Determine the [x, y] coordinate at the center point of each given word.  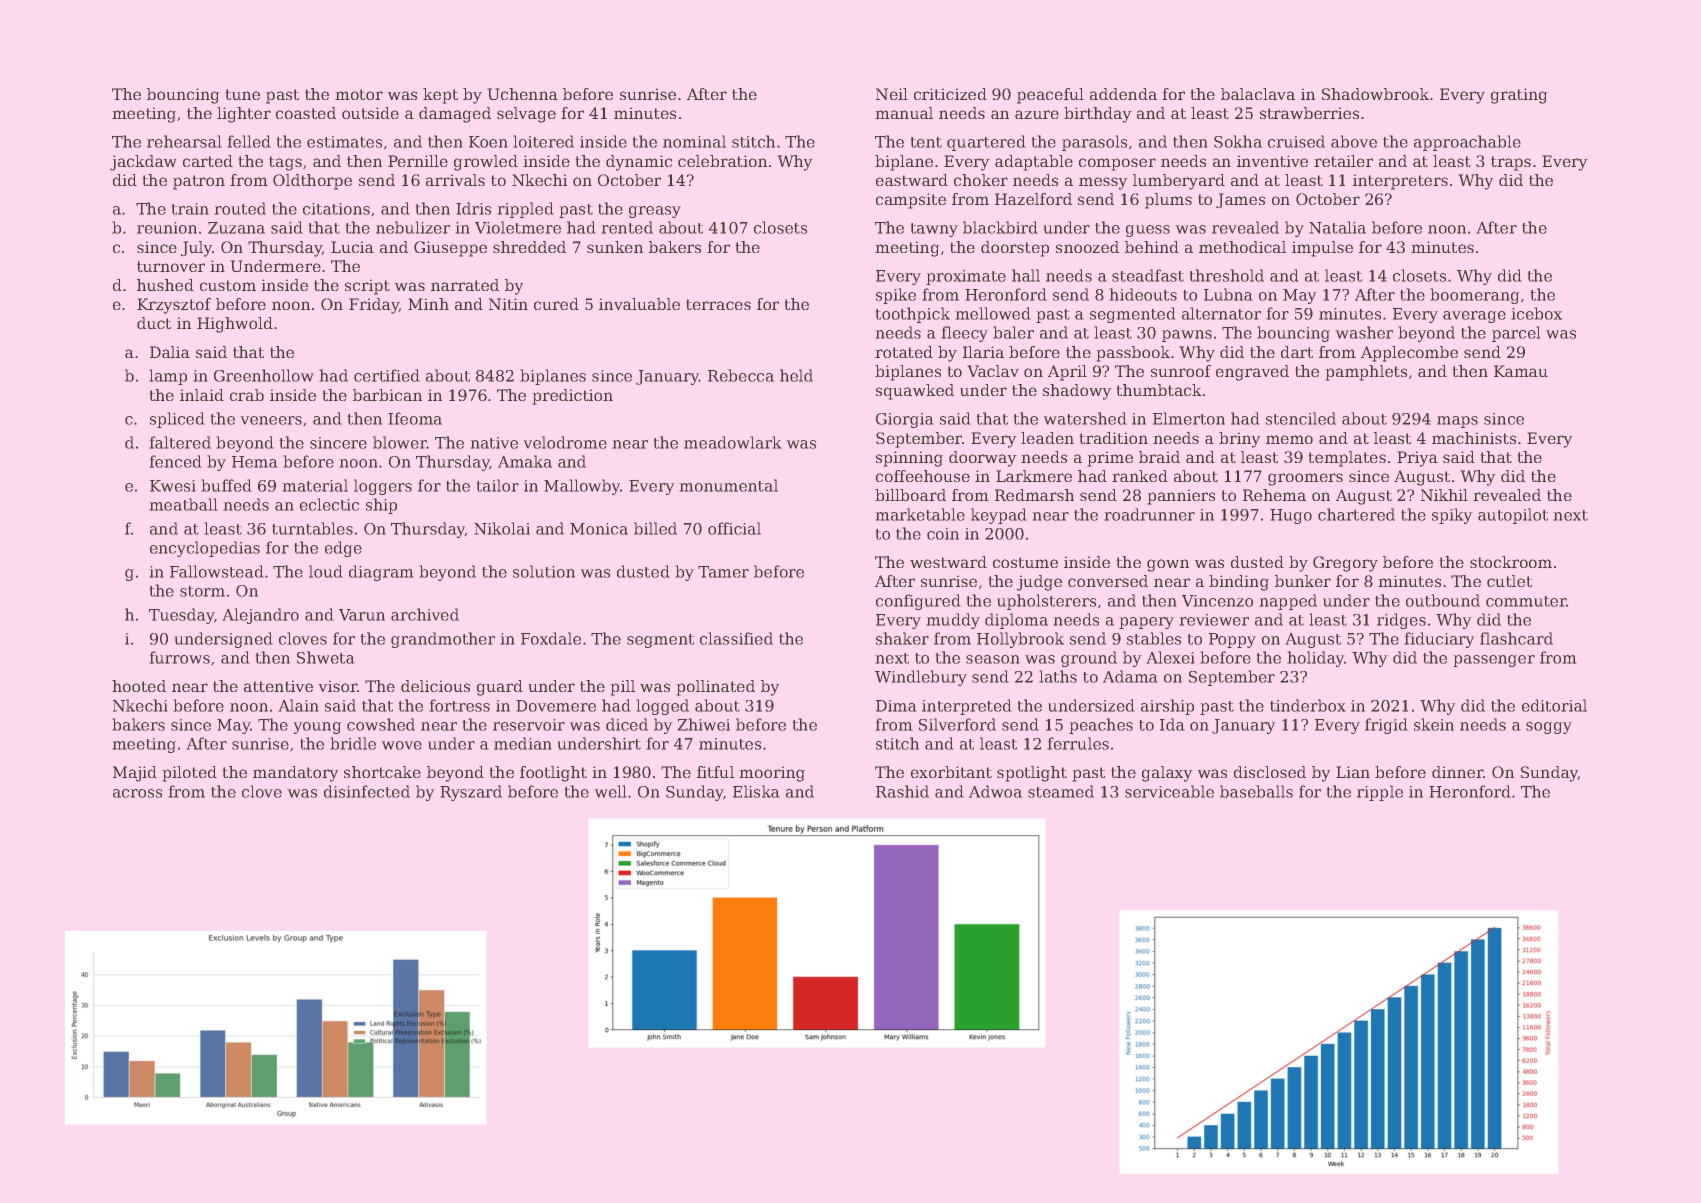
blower [400, 442]
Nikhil [1444, 495]
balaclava [1258, 94]
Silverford [957, 724]
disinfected [367, 791]
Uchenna [522, 94]
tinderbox [1308, 705]
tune [242, 94]
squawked [915, 392]
